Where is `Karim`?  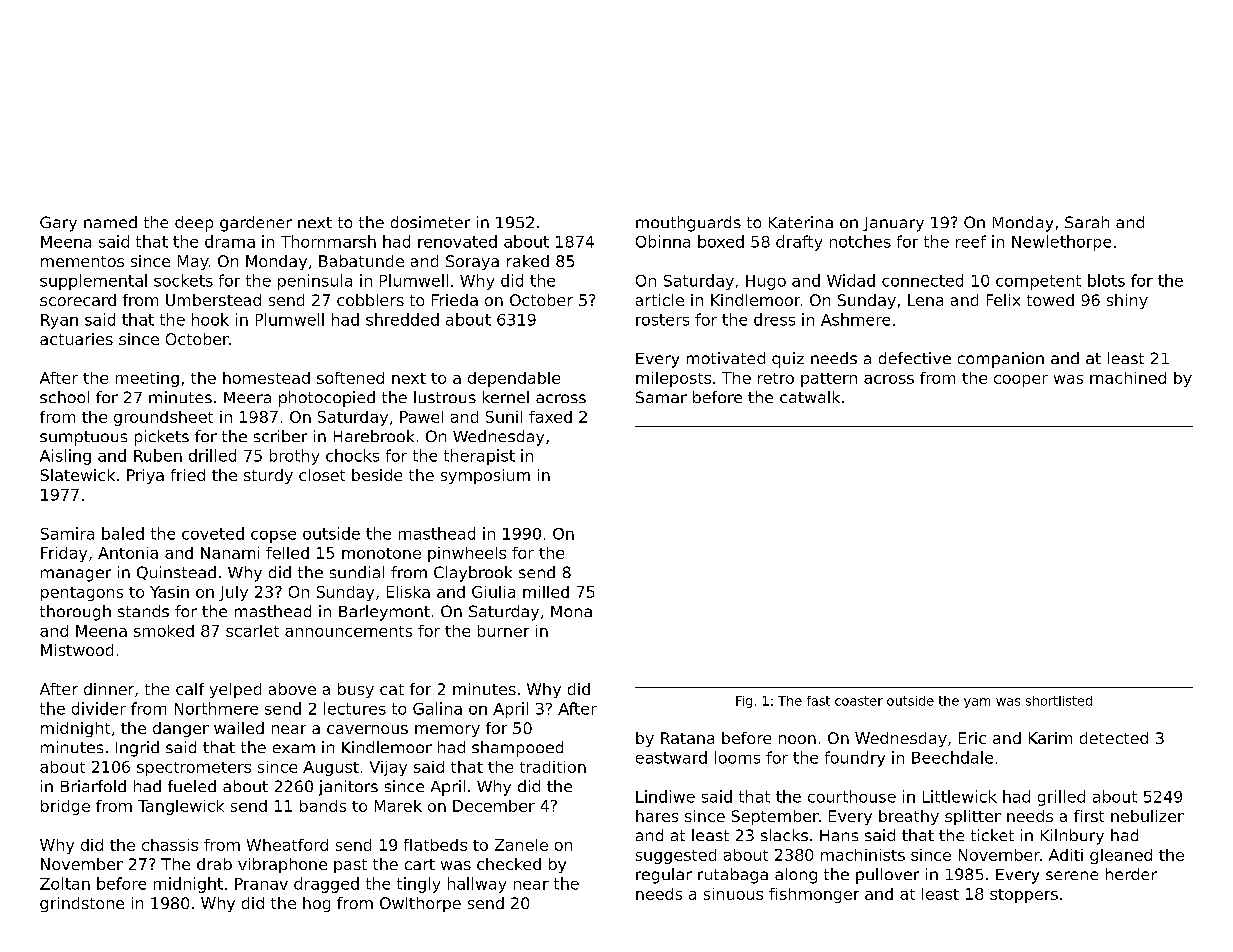 Karim is located at coordinates (1050, 738).
